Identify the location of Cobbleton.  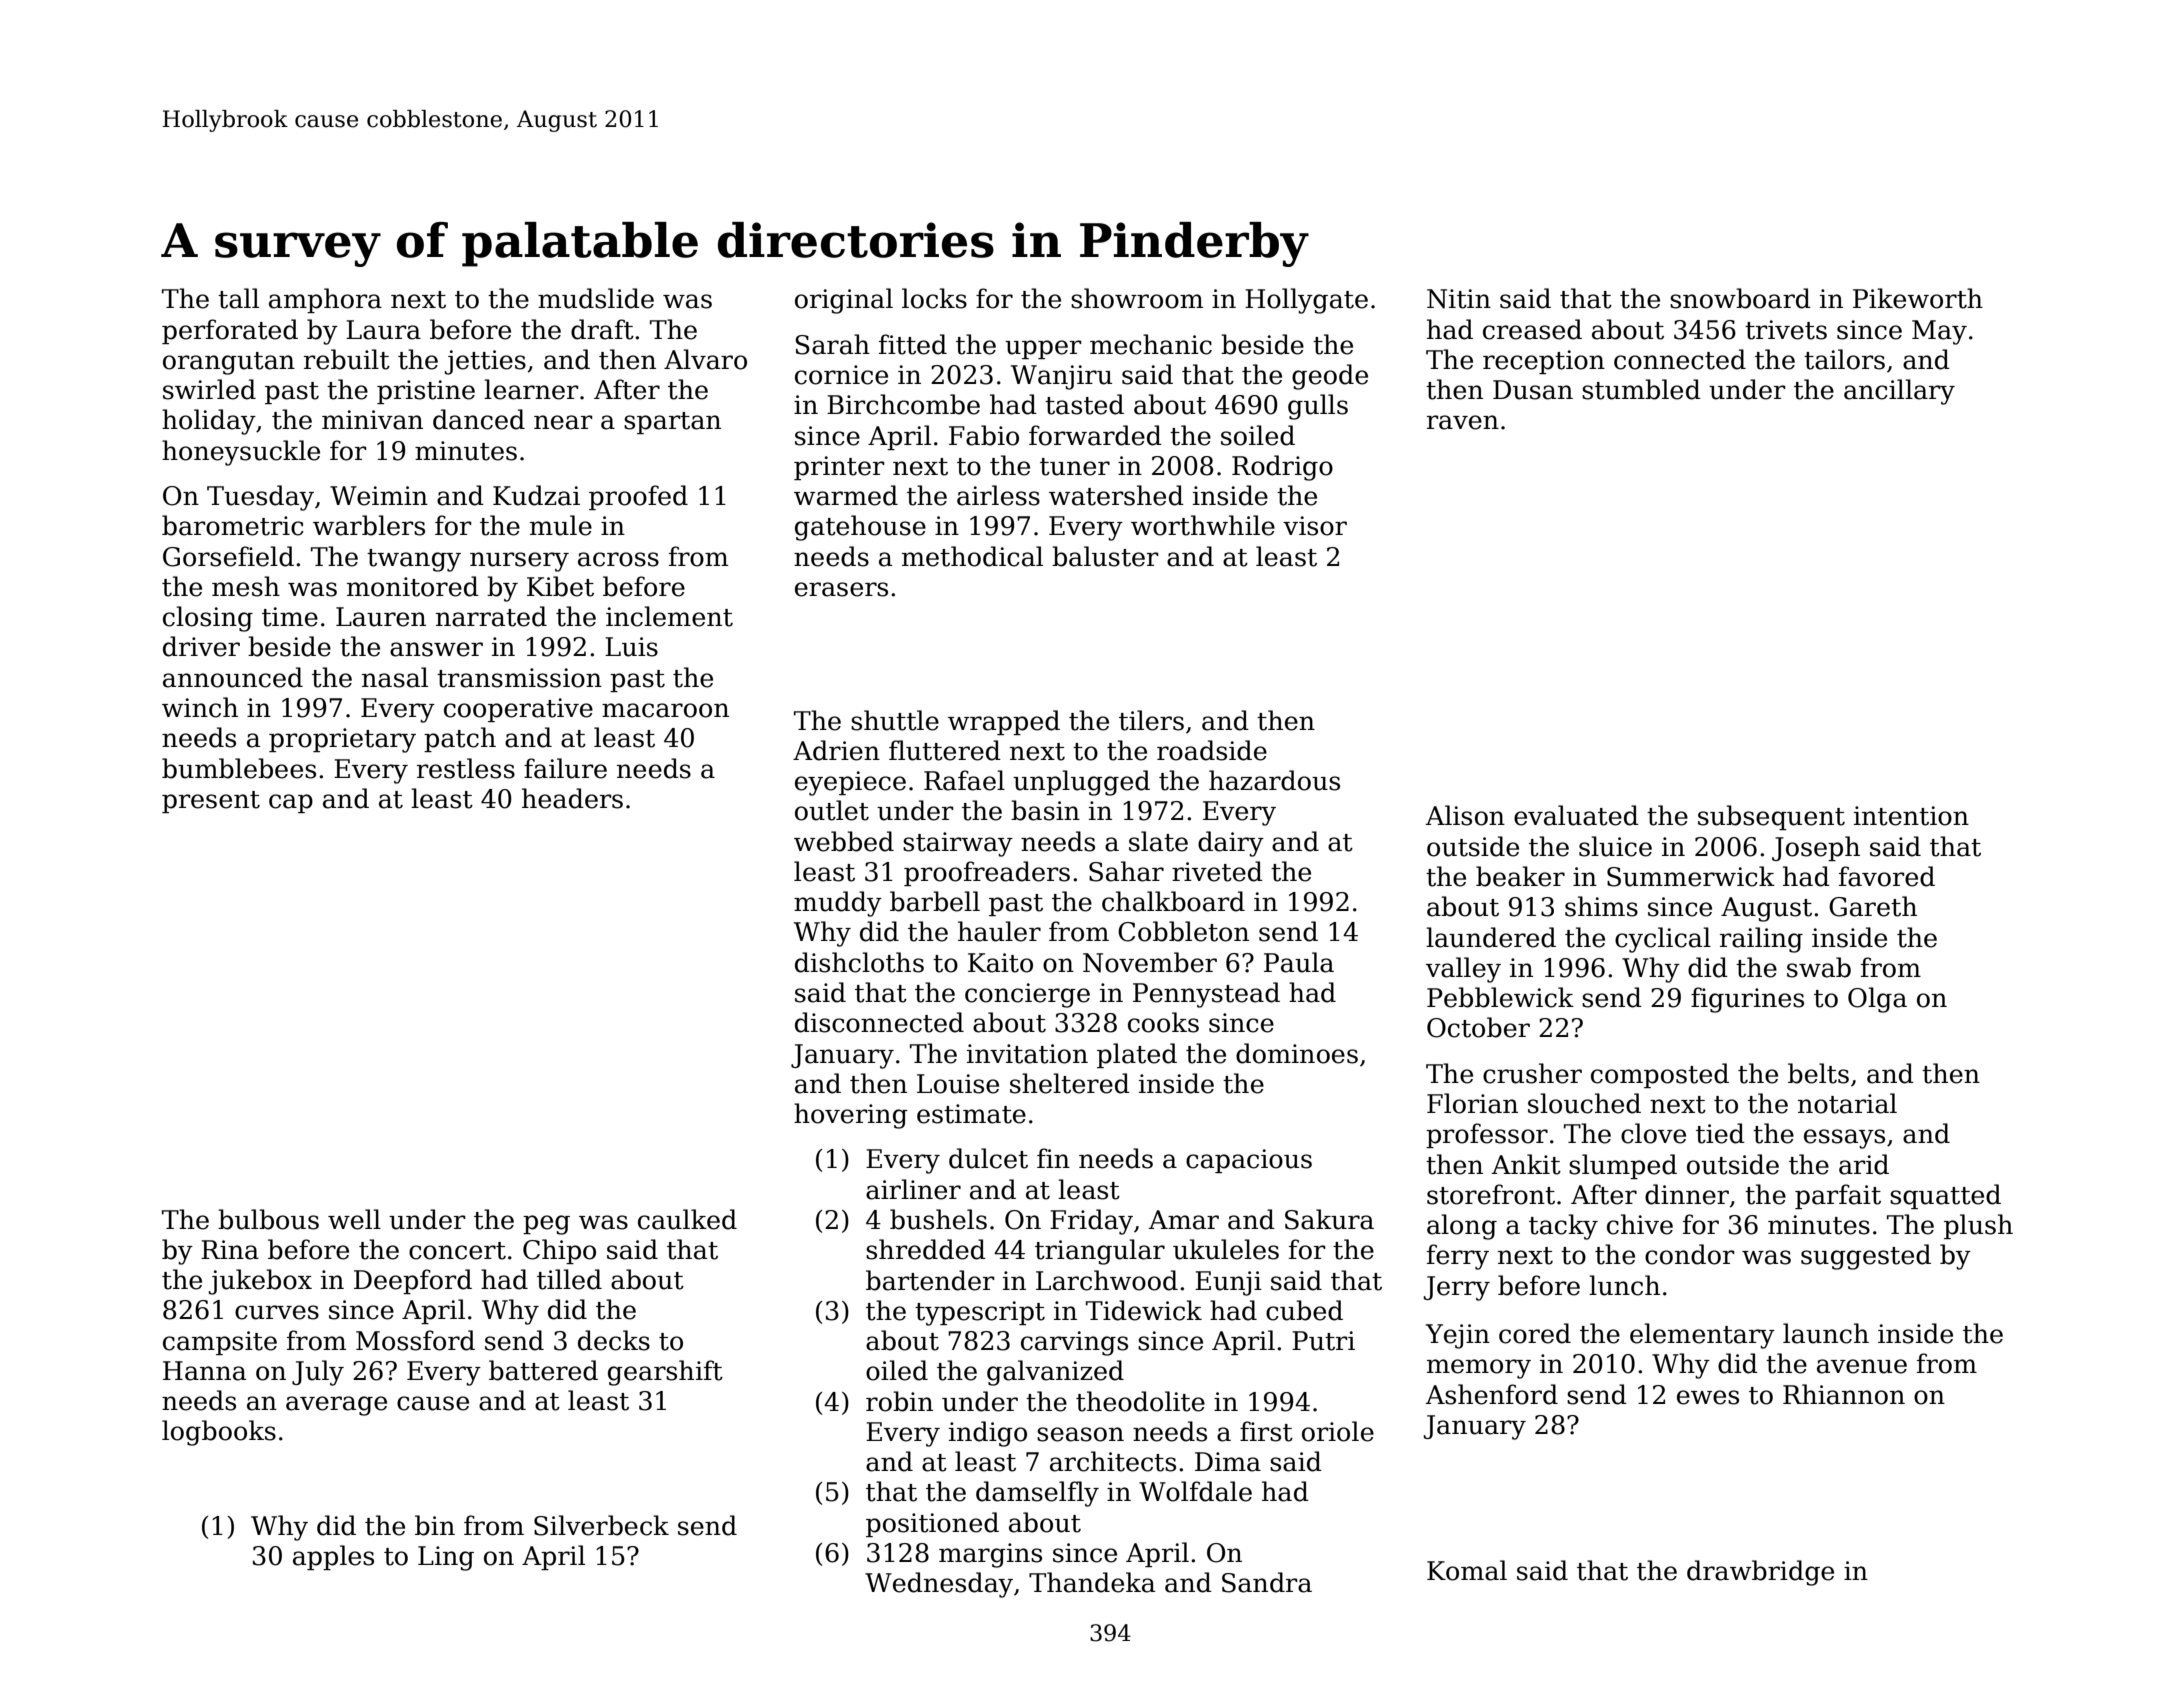
(1183, 931).
